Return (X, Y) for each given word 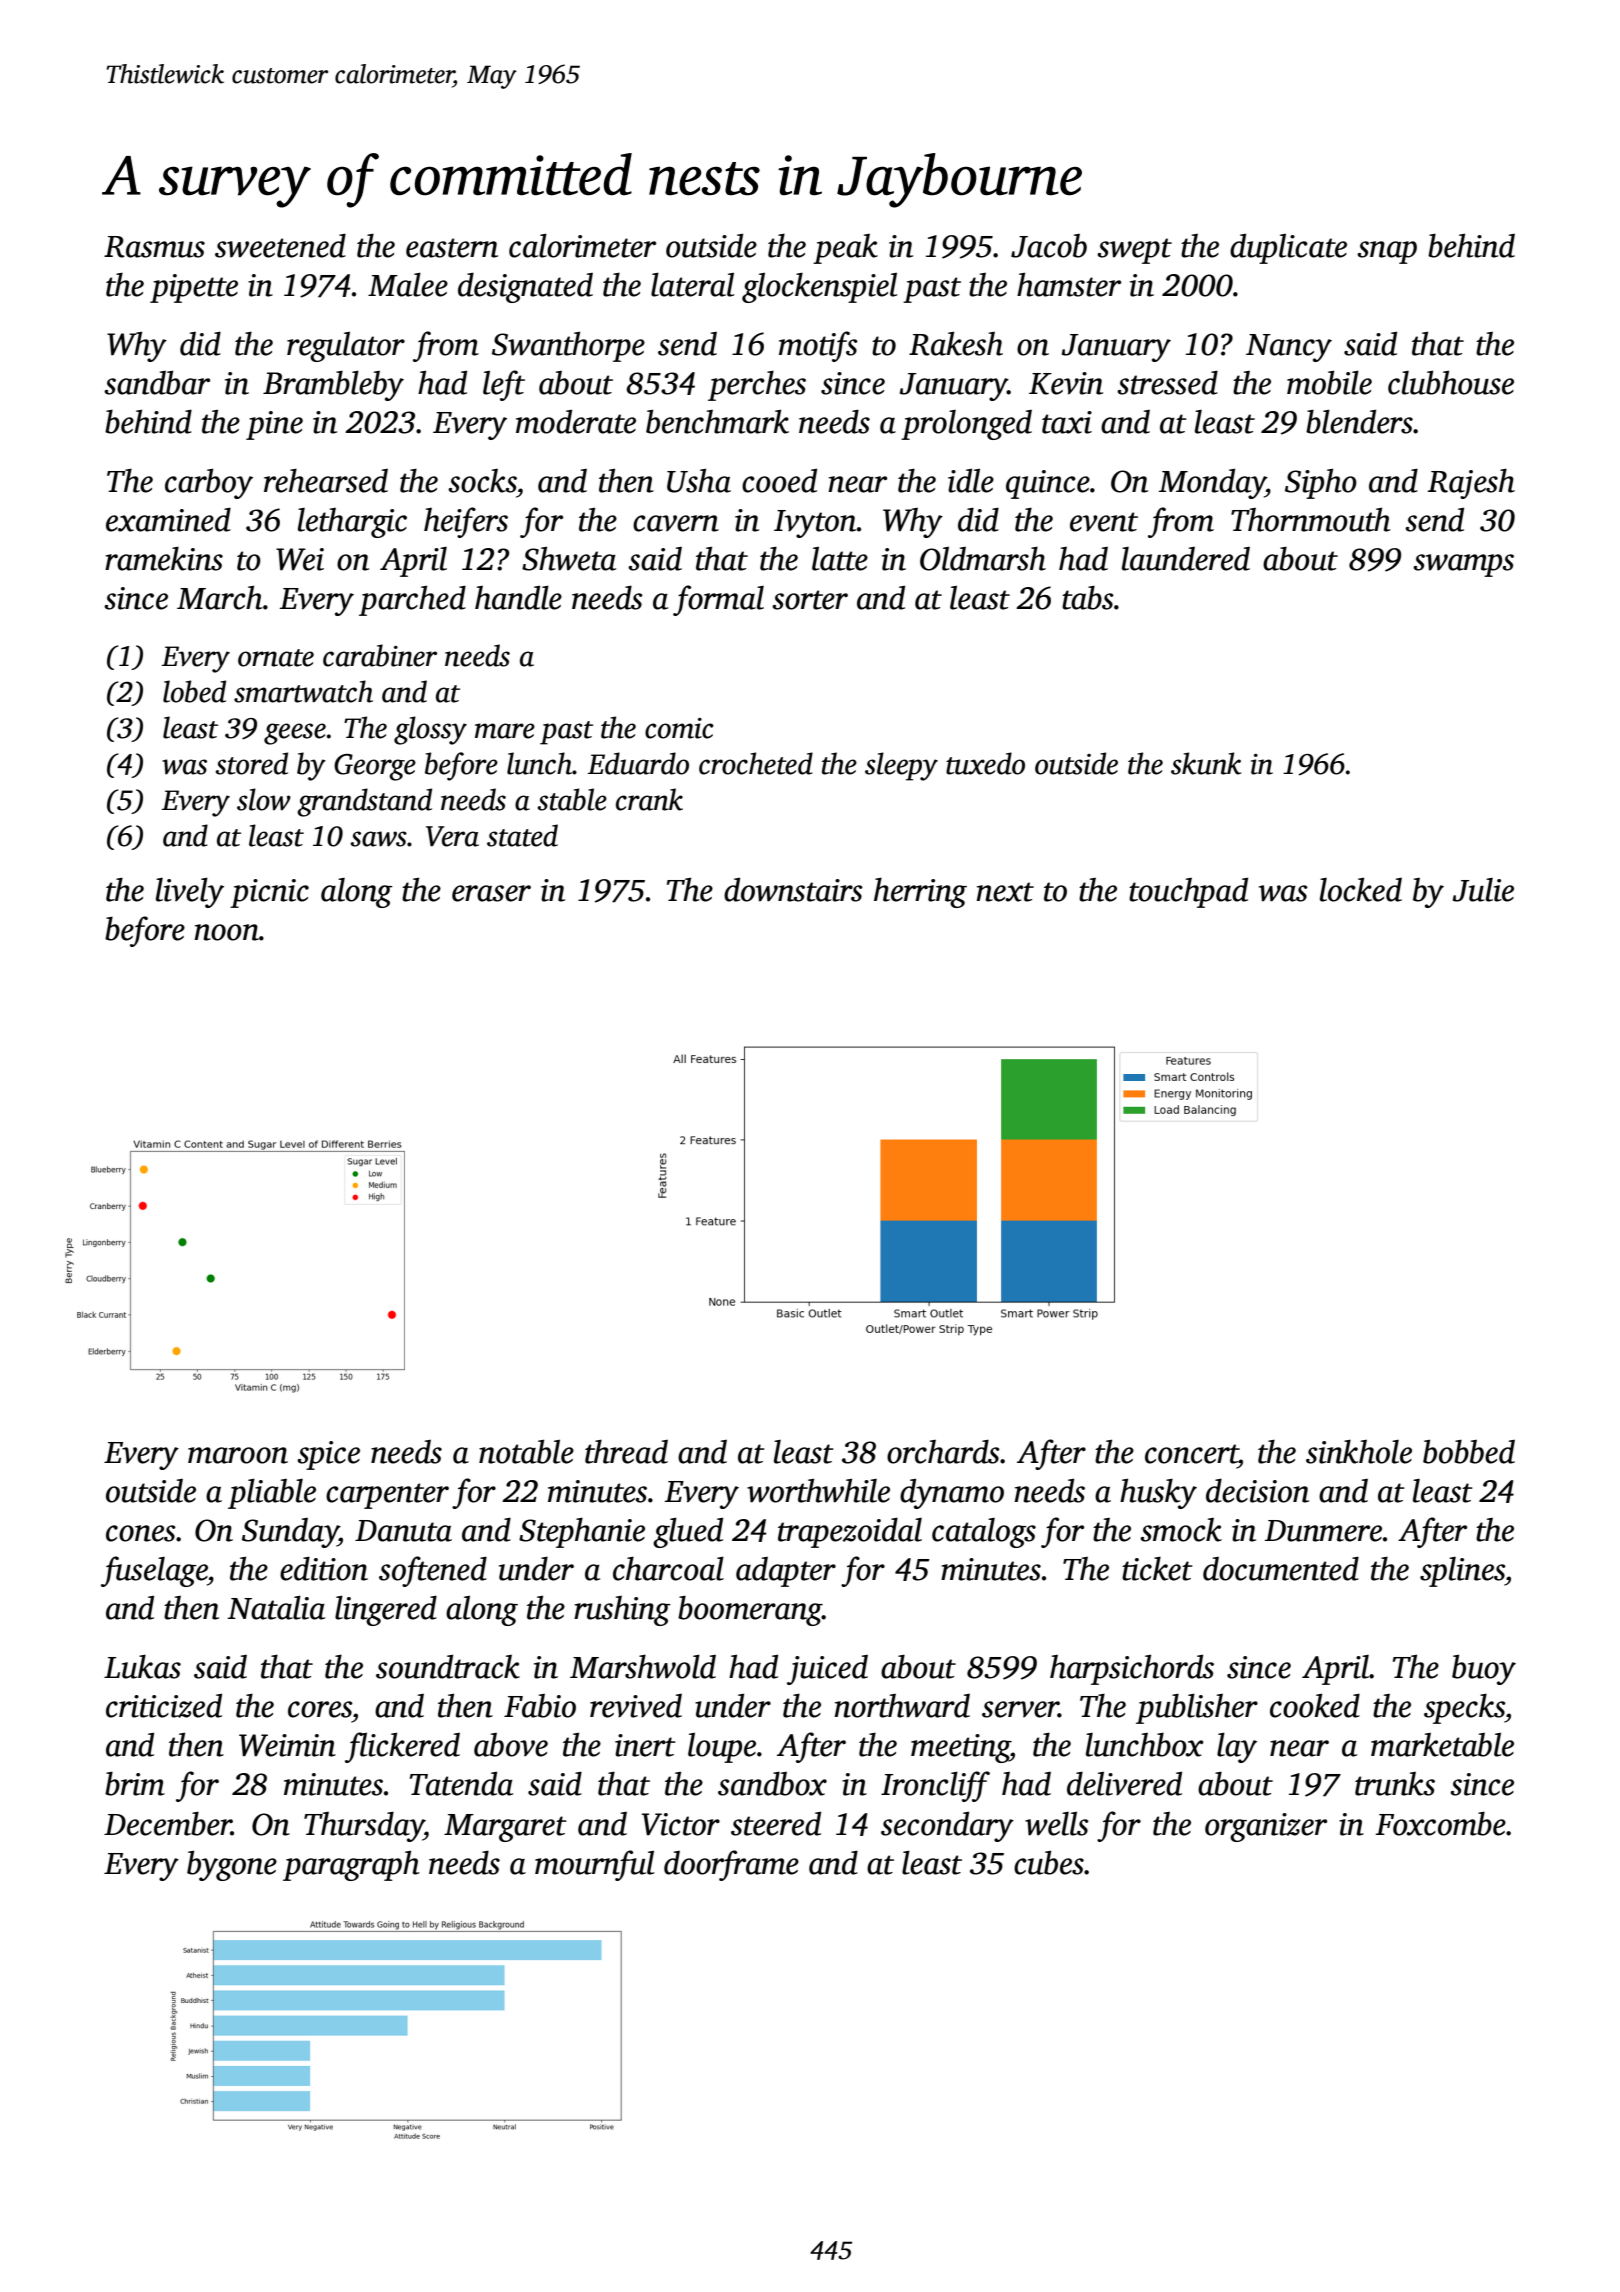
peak (845, 249)
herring (920, 893)
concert (1191, 1454)
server (1020, 1709)
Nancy (1289, 348)
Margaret (505, 1828)
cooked (1315, 1706)
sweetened (280, 246)
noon (226, 932)
